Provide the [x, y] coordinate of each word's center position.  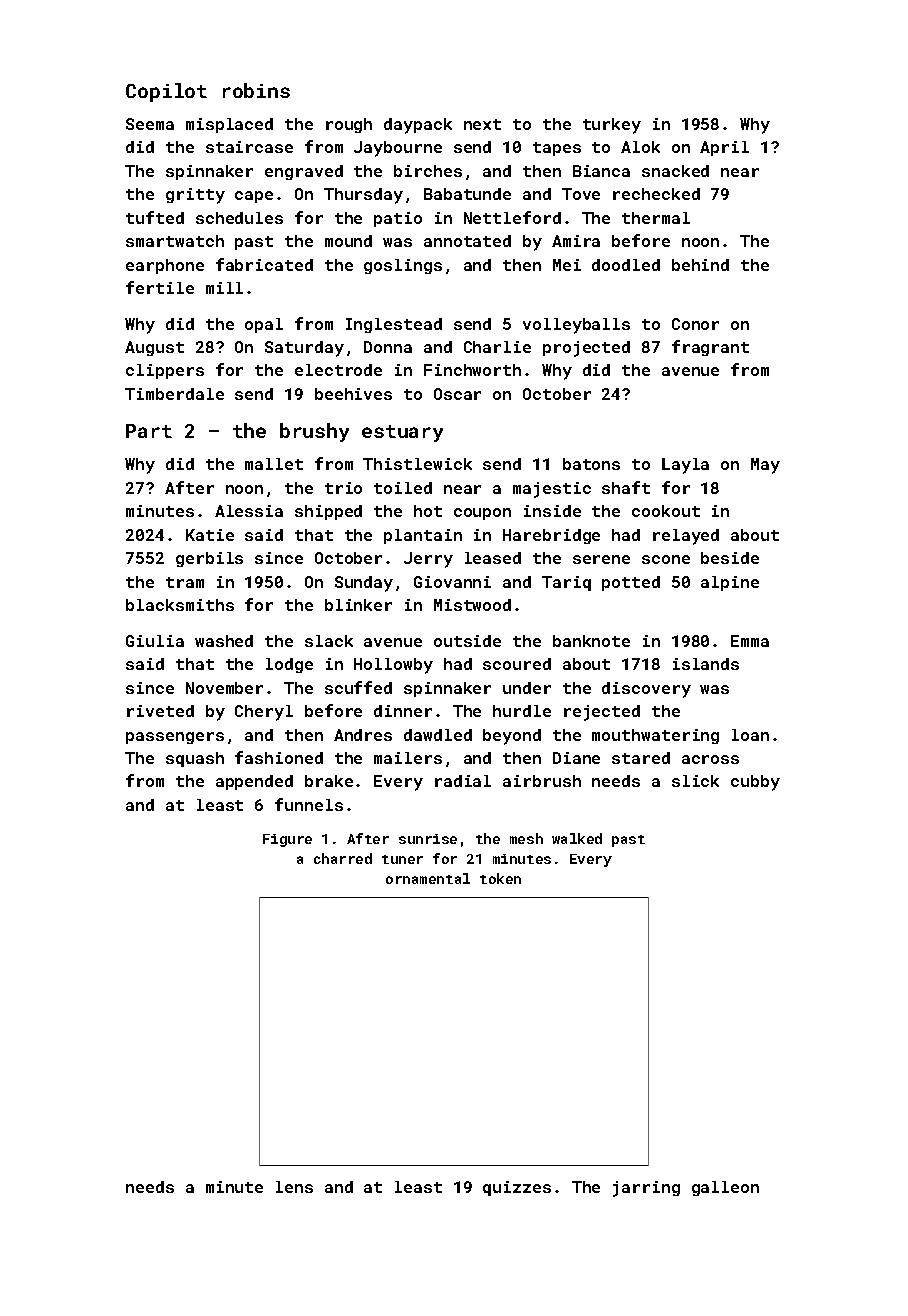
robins [256, 90]
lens [294, 1187]
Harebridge [551, 536]
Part [149, 431]
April [724, 148]
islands [706, 664]
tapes [557, 149]
